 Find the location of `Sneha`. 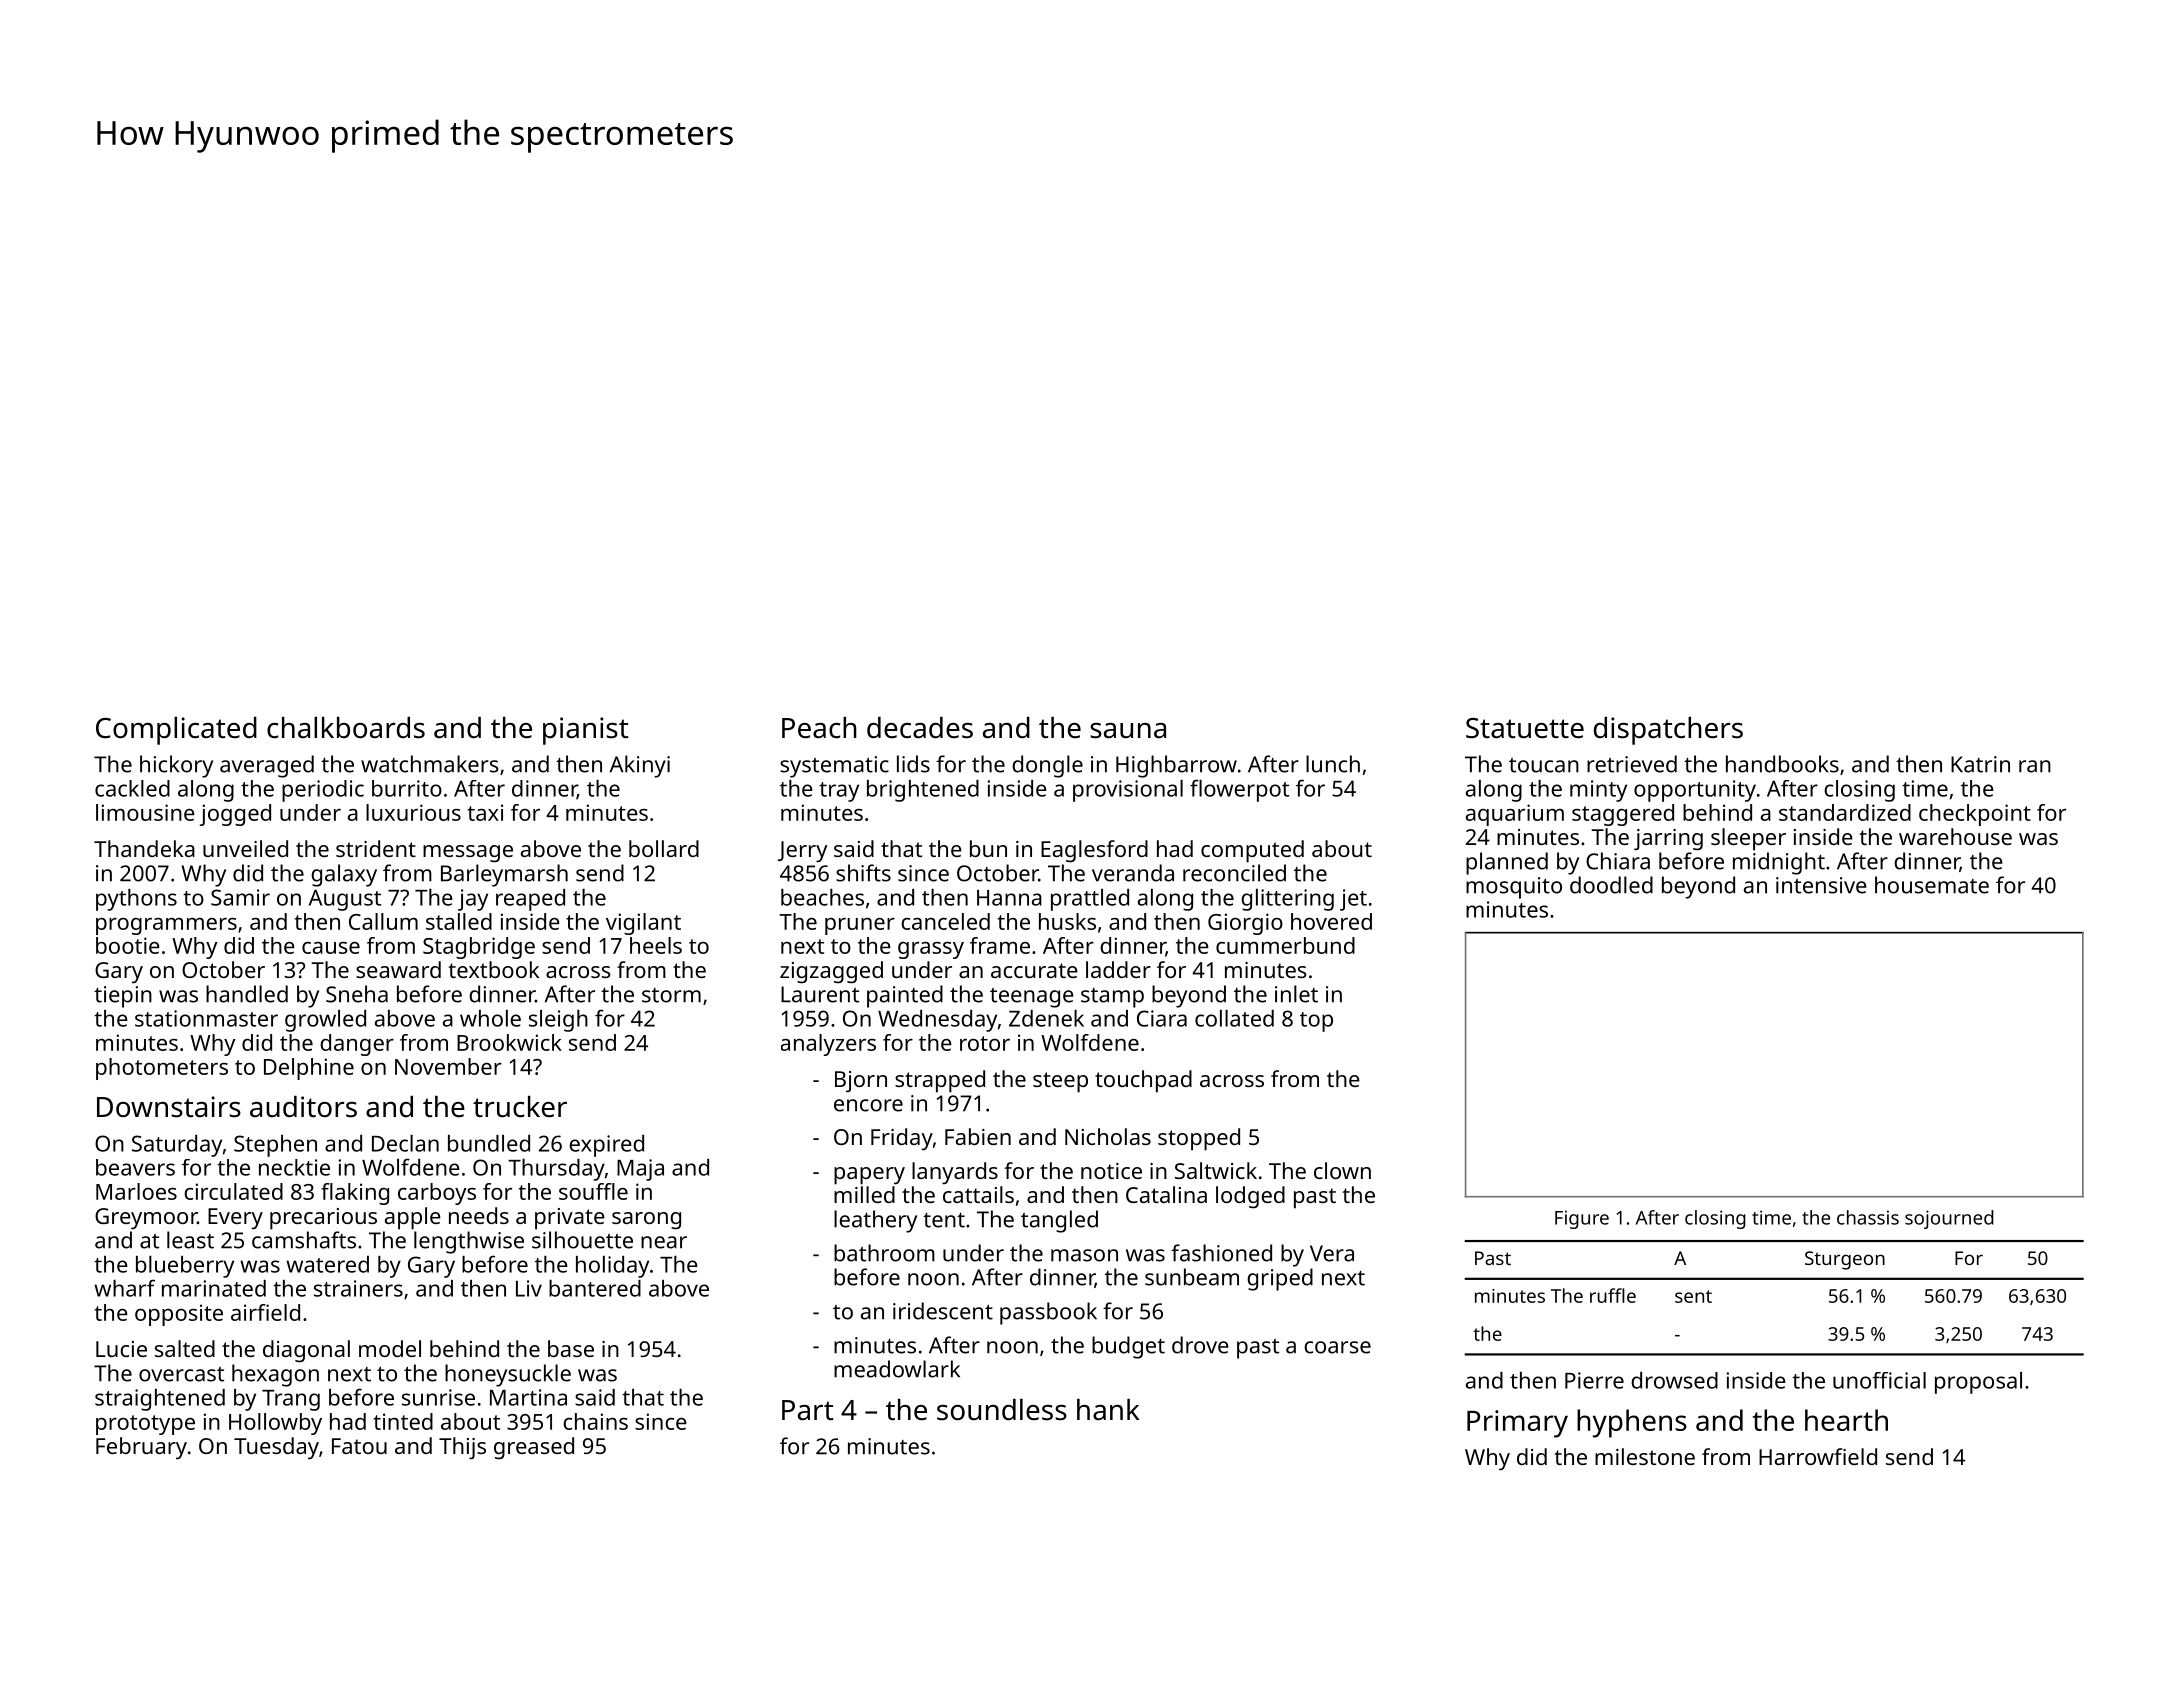

Sneha is located at coordinates (357, 994).
